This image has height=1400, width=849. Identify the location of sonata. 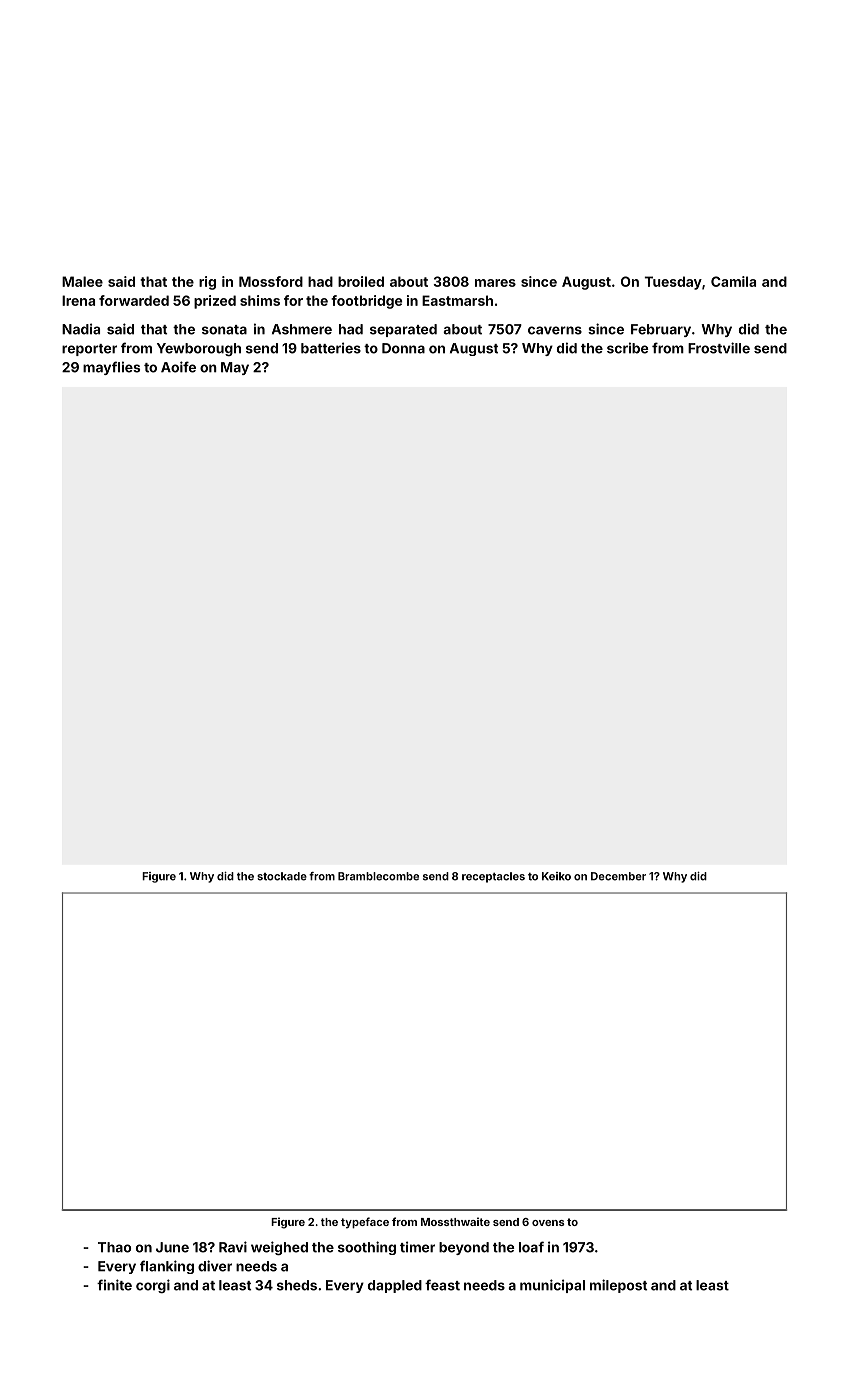
(224, 330).
